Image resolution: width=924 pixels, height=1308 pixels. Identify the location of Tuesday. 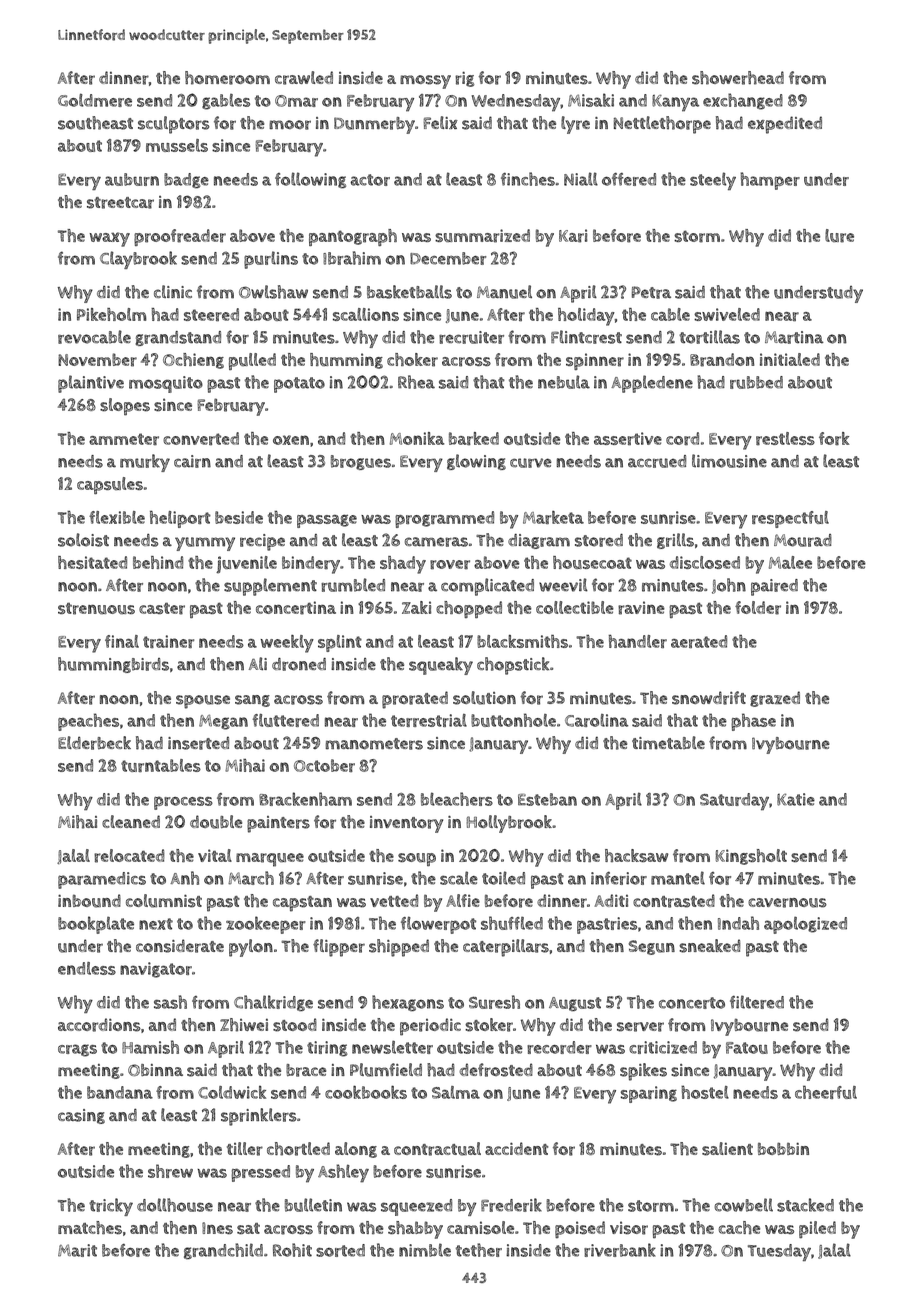
(779, 1252).
